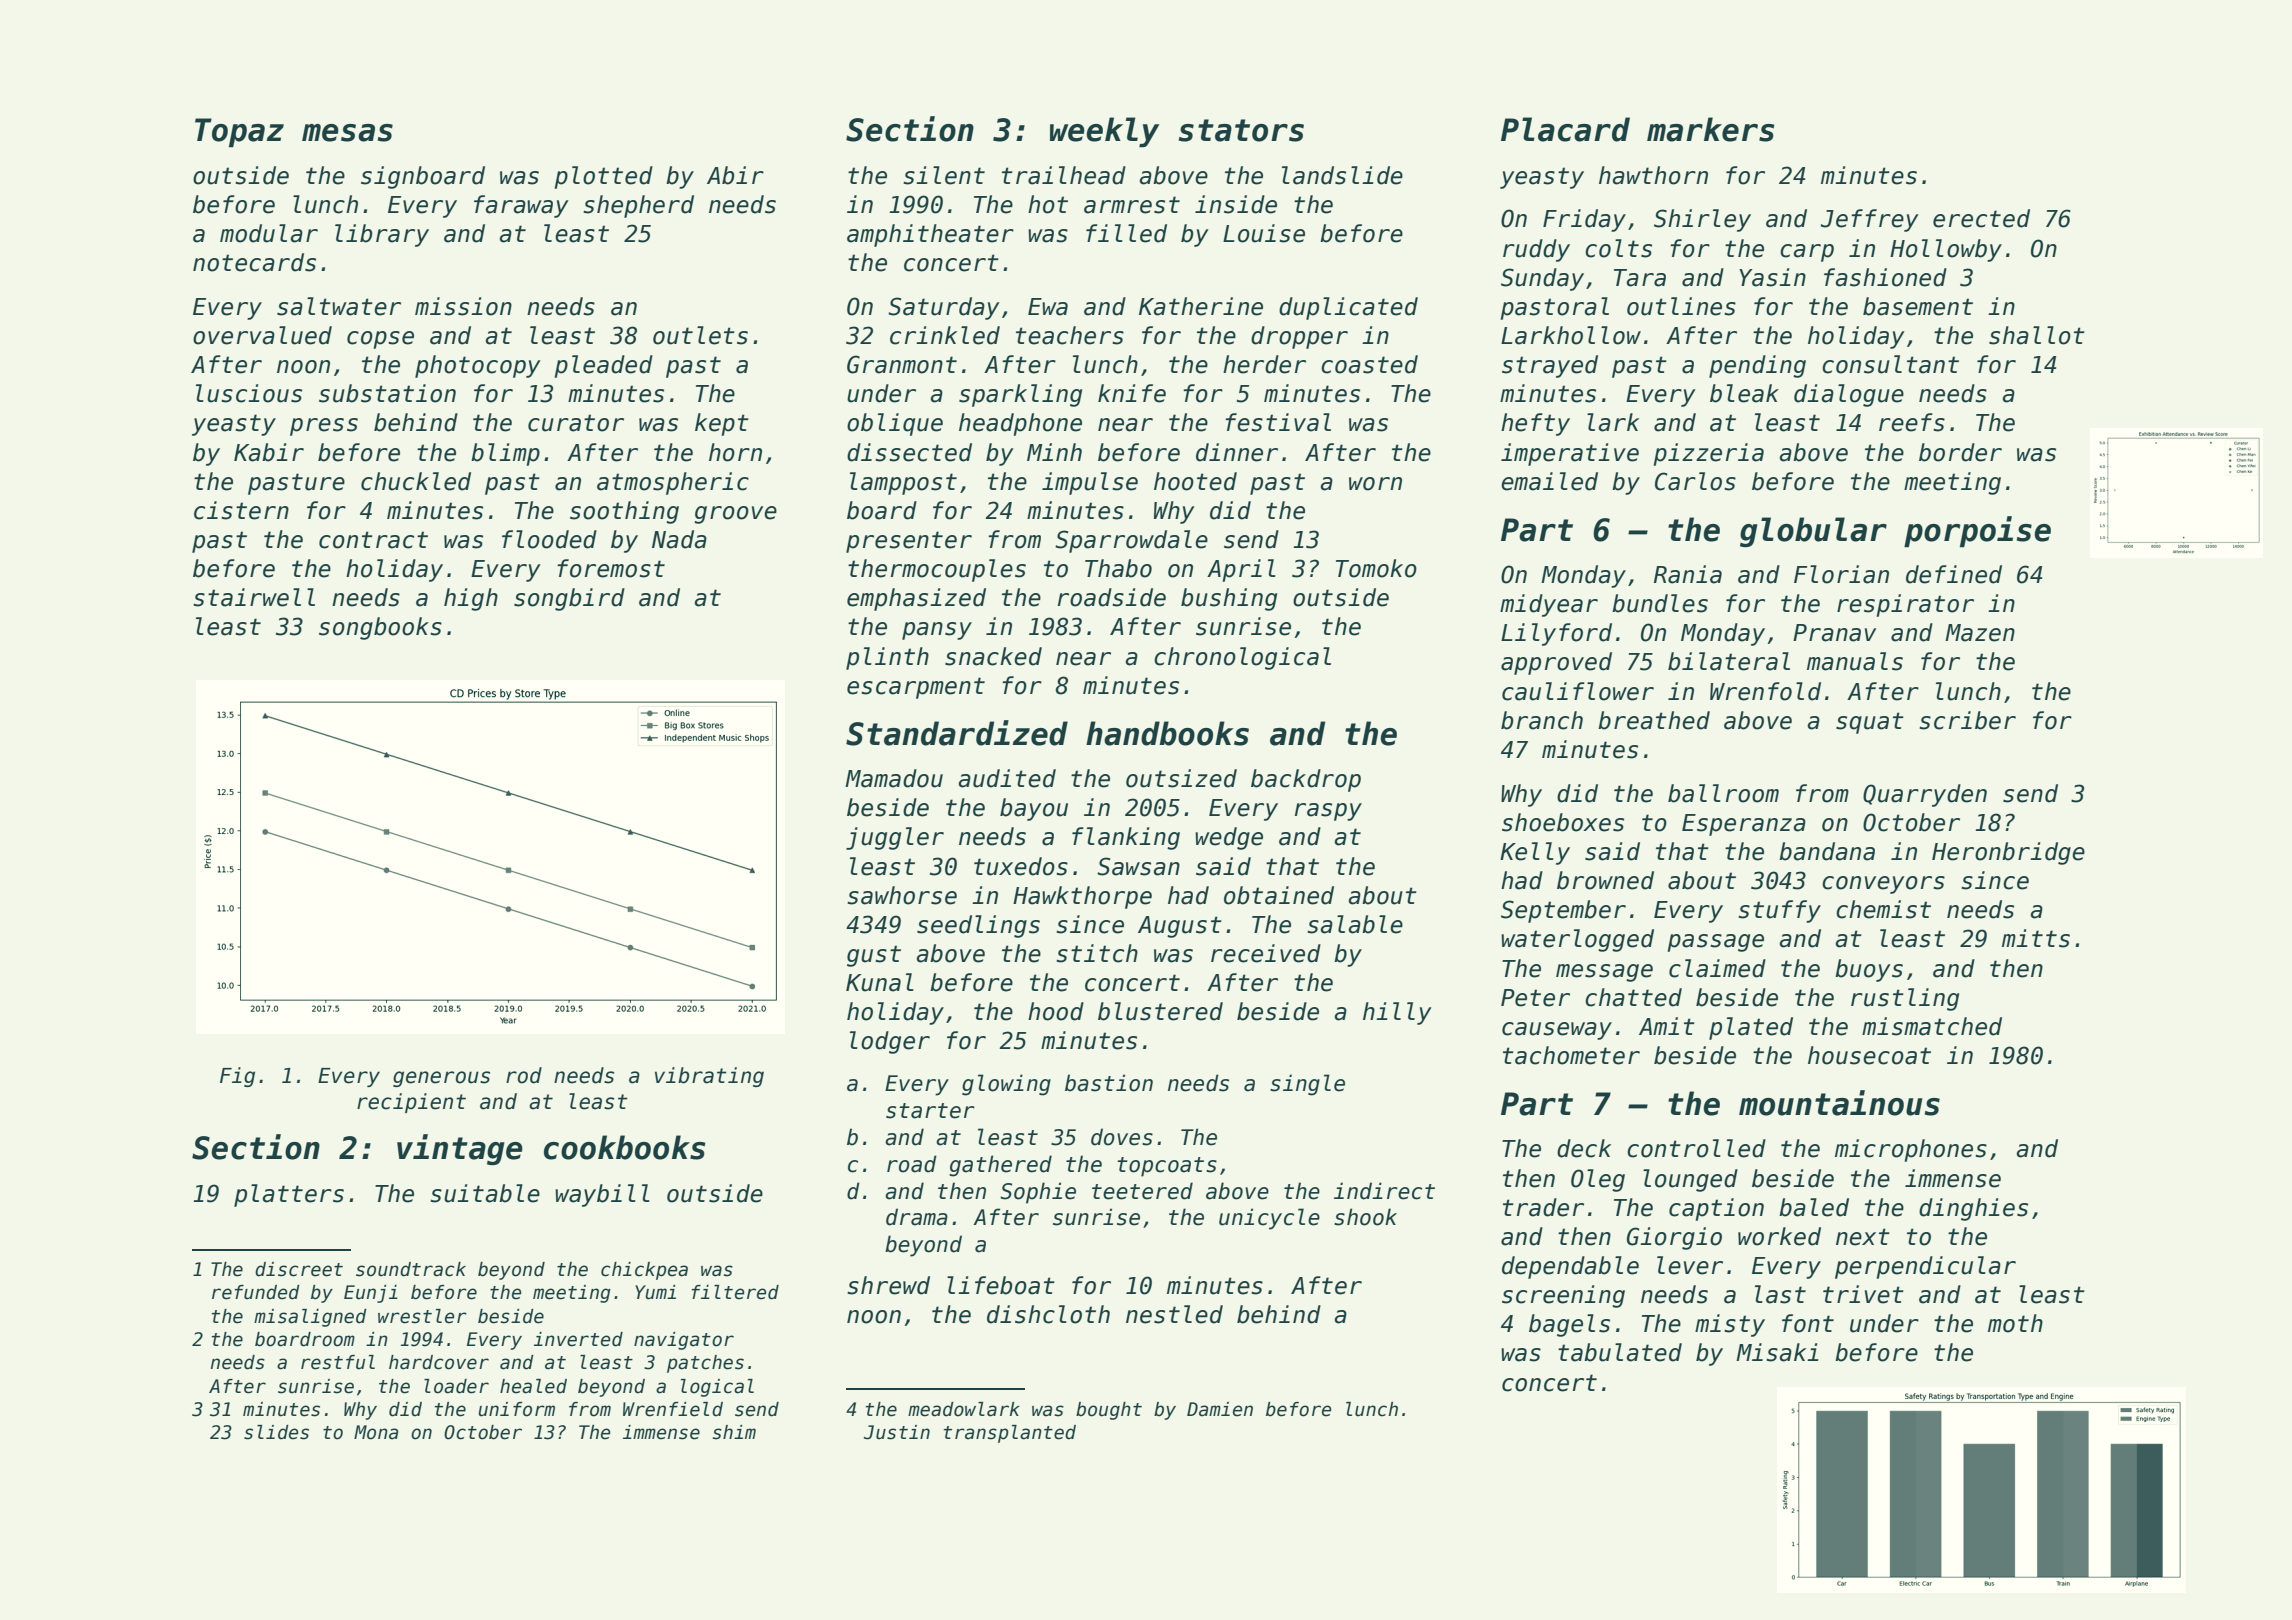 The image size is (2292, 1620). What do you see at coordinates (1299, 337) in the page?
I see `dropper` at bounding box center [1299, 337].
